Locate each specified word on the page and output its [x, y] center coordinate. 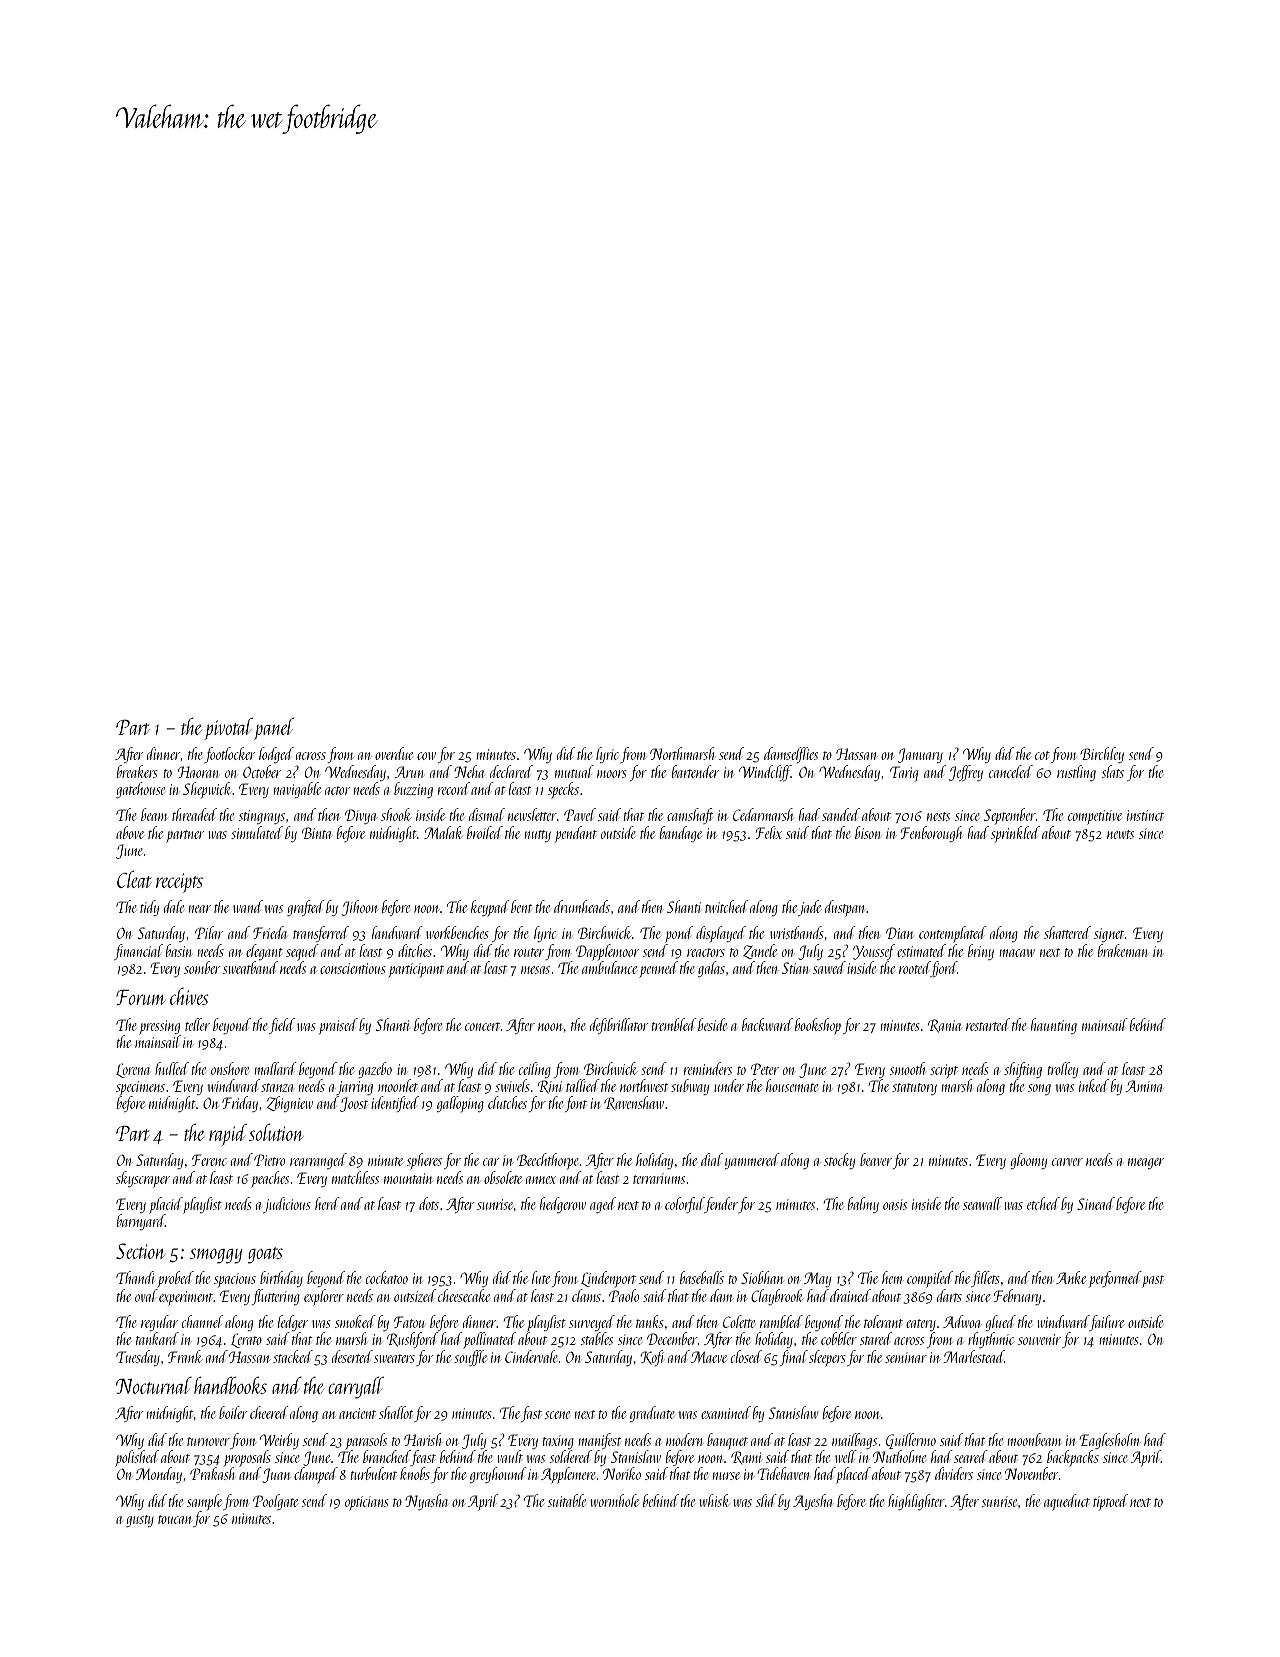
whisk [714, 1500]
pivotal [228, 728]
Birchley [1102, 755]
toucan [175, 1519]
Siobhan [762, 1277]
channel [202, 1321]
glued [1001, 1323]
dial [712, 1159]
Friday [240, 1104]
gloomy [1029, 1161]
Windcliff [765, 773]
